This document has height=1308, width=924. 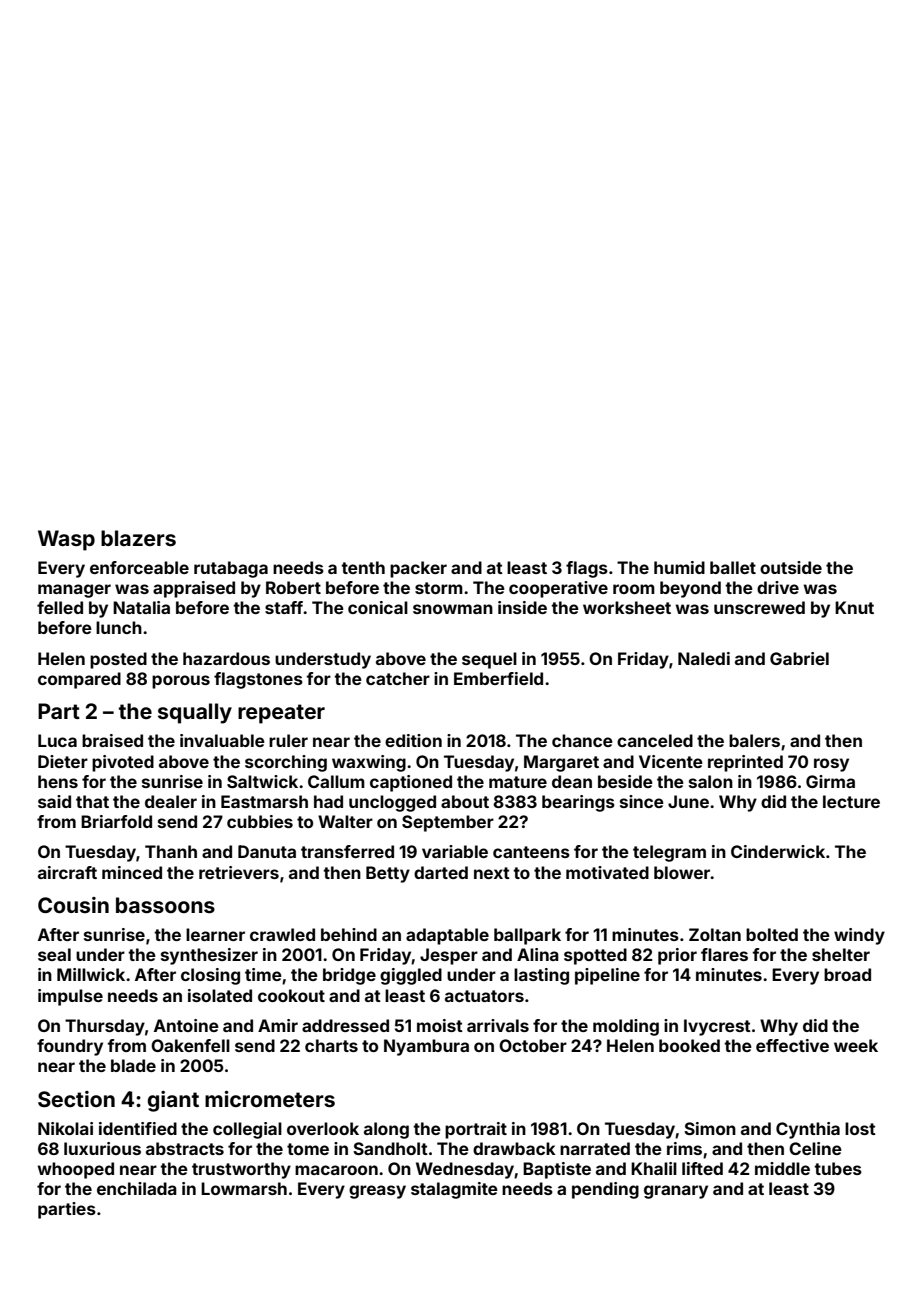 What do you see at coordinates (137, 1188) in the document?
I see `enchilada` at bounding box center [137, 1188].
